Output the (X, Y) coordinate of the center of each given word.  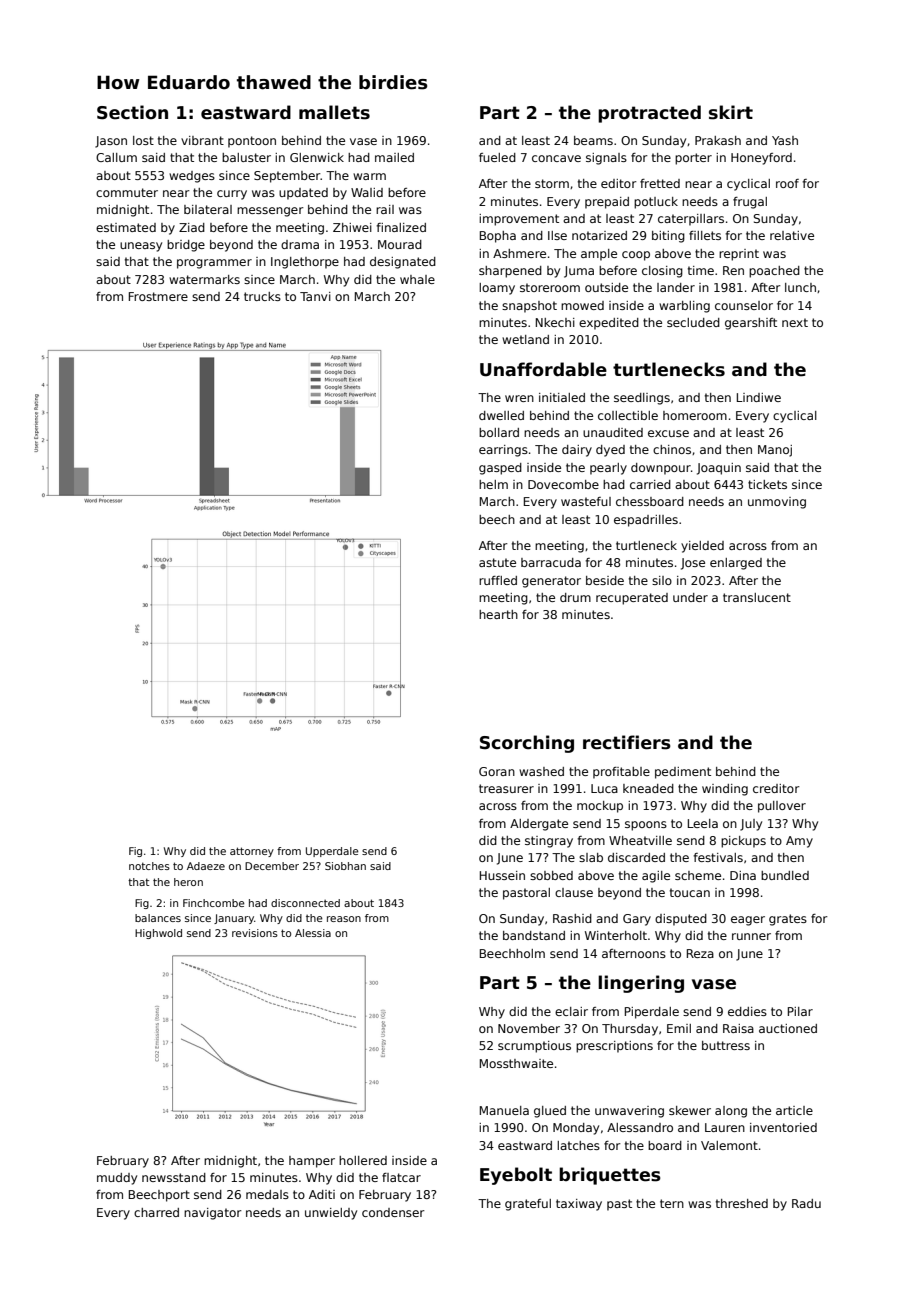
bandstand (534, 935)
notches (149, 866)
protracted (649, 114)
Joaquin (719, 469)
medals (267, 1194)
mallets (334, 112)
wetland (525, 339)
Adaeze (206, 866)
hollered (363, 1160)
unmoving (777, 503)
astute (497, 562)
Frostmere (158, 296)
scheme (698, 875)
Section (132, 112)
